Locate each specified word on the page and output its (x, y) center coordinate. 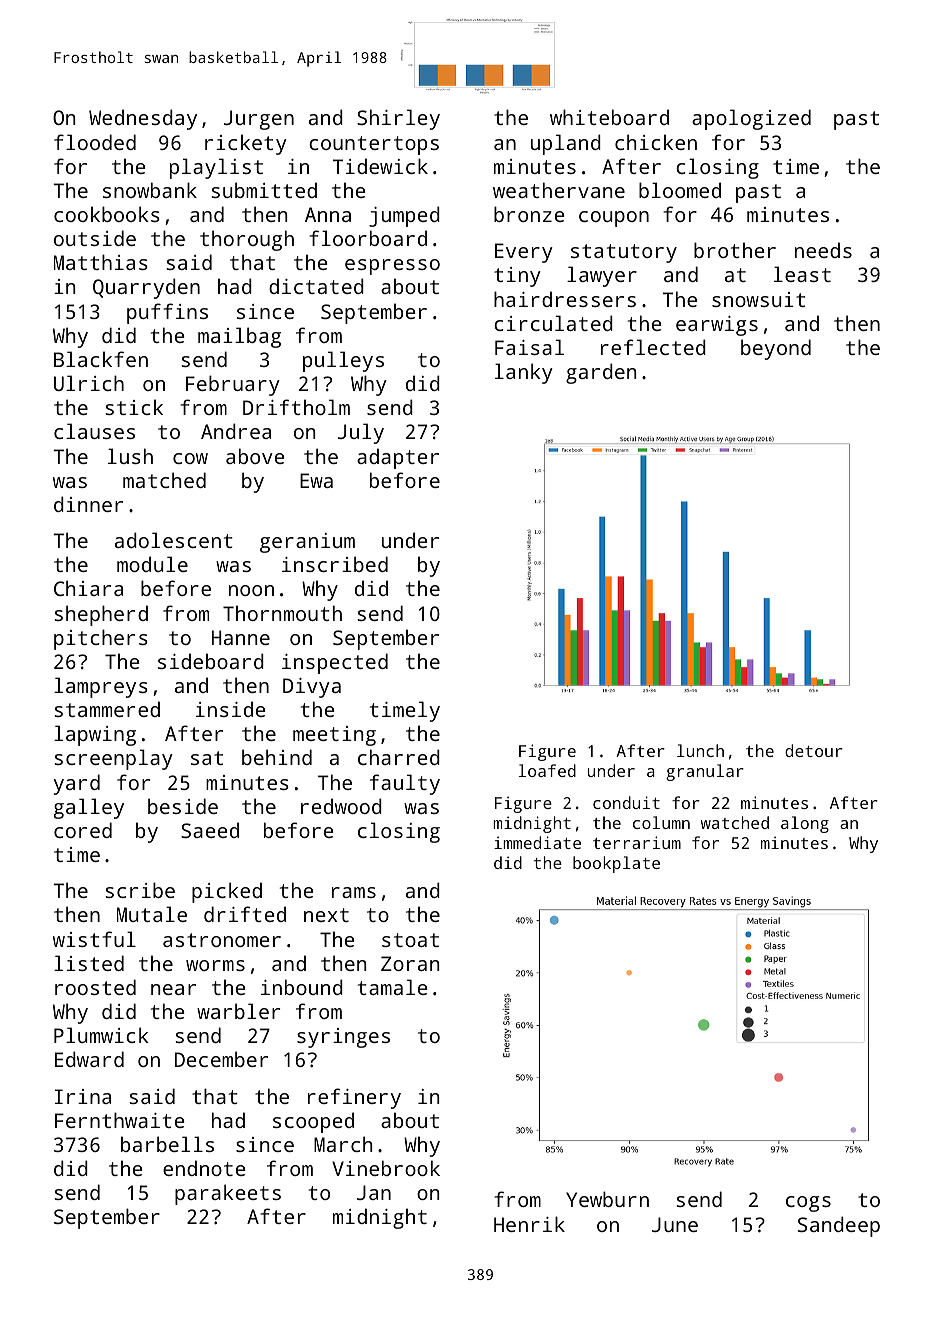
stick (134, 407)
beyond (776, 349)
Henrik (529, 1224)
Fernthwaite (120, 1120)
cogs (808, 1204)
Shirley (398, 119)
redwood (341, 806)
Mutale (152, 914)
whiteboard (609, 117)
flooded (95, 142)
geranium (307, 543)
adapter (398, 458)
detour (814, 750)
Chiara (88, 588)
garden (601, 373)
